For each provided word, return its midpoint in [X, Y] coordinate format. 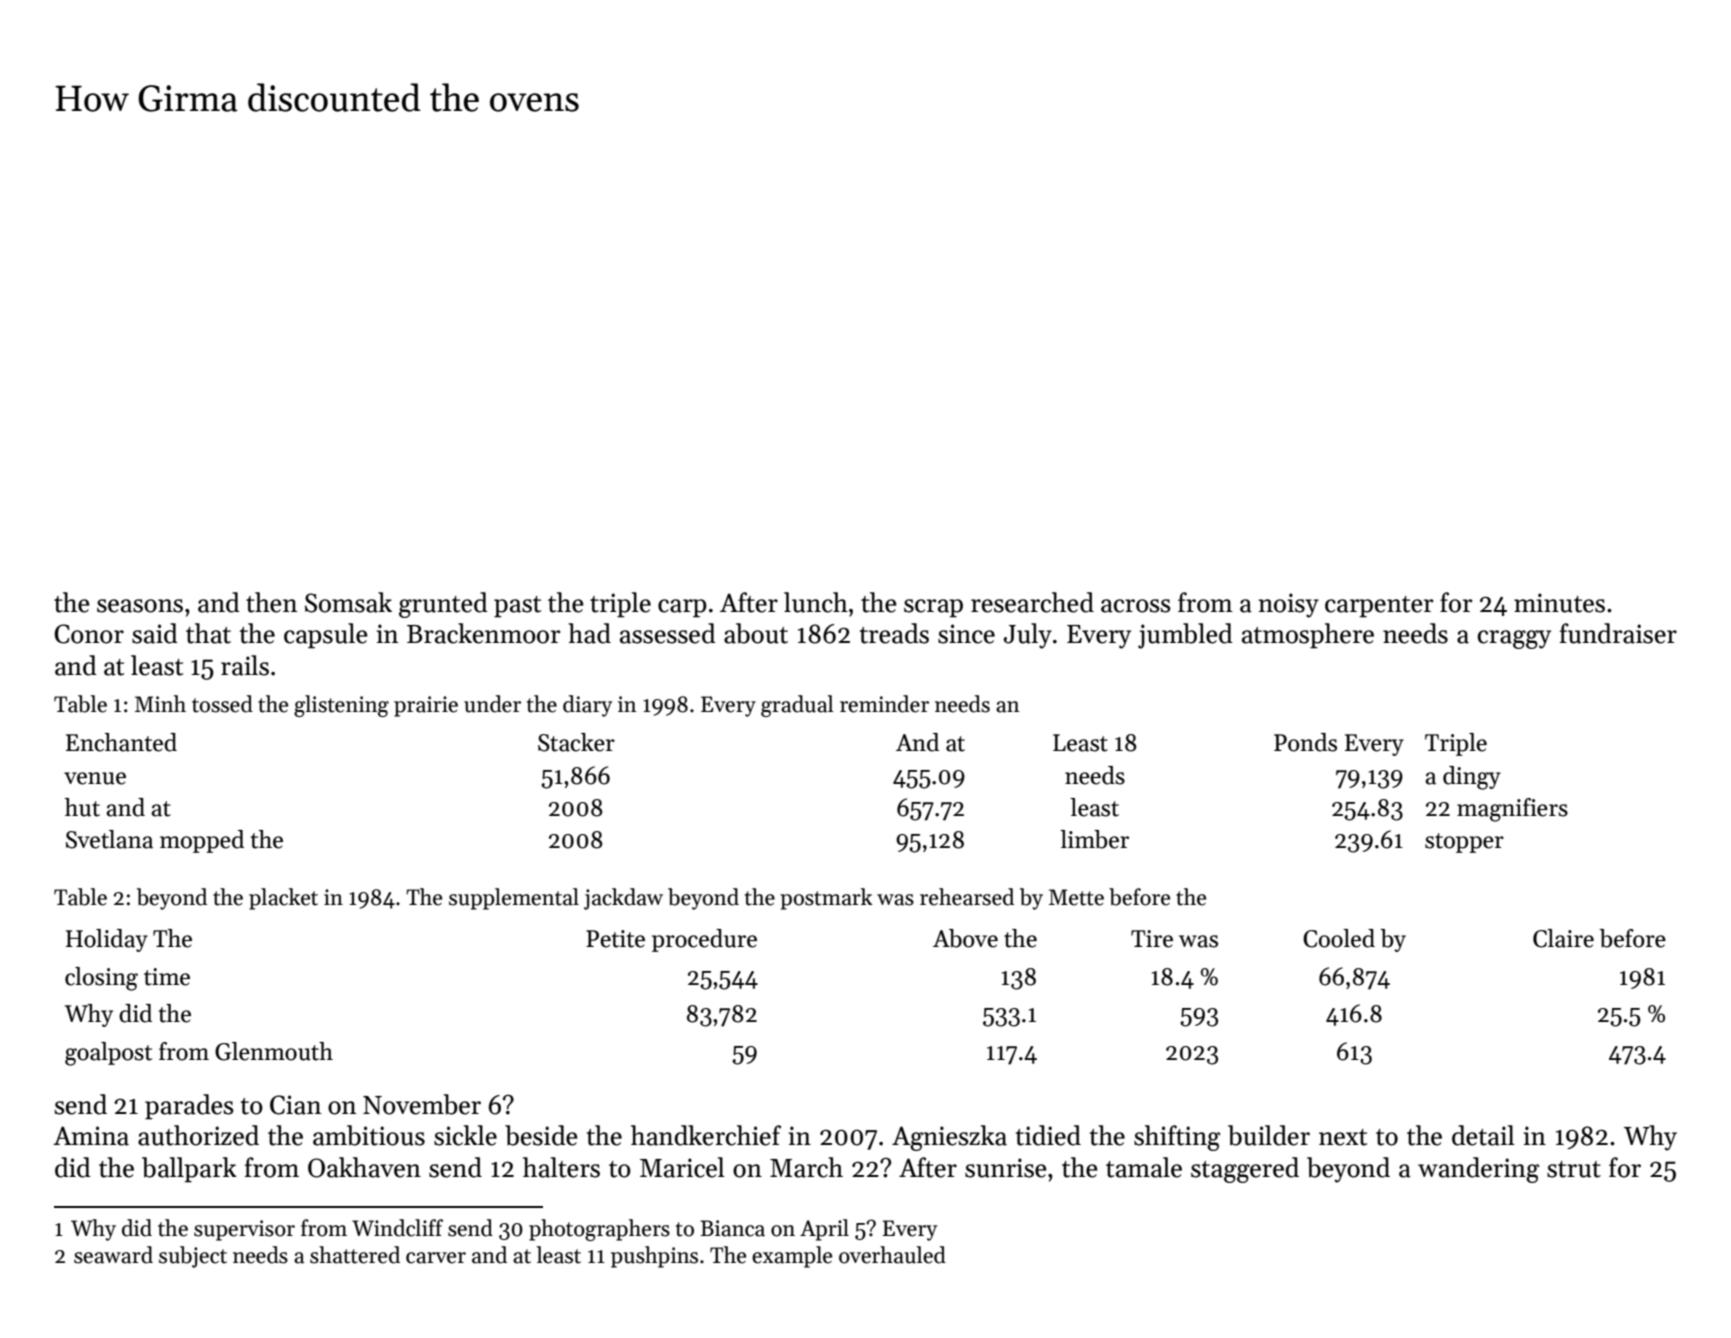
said [155, 633]
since [966, 634]
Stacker [576, 742]
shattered [355, 1255]
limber [1094, 839]
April [824, 1230]
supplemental [514, 899]
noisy [1288, 605]
